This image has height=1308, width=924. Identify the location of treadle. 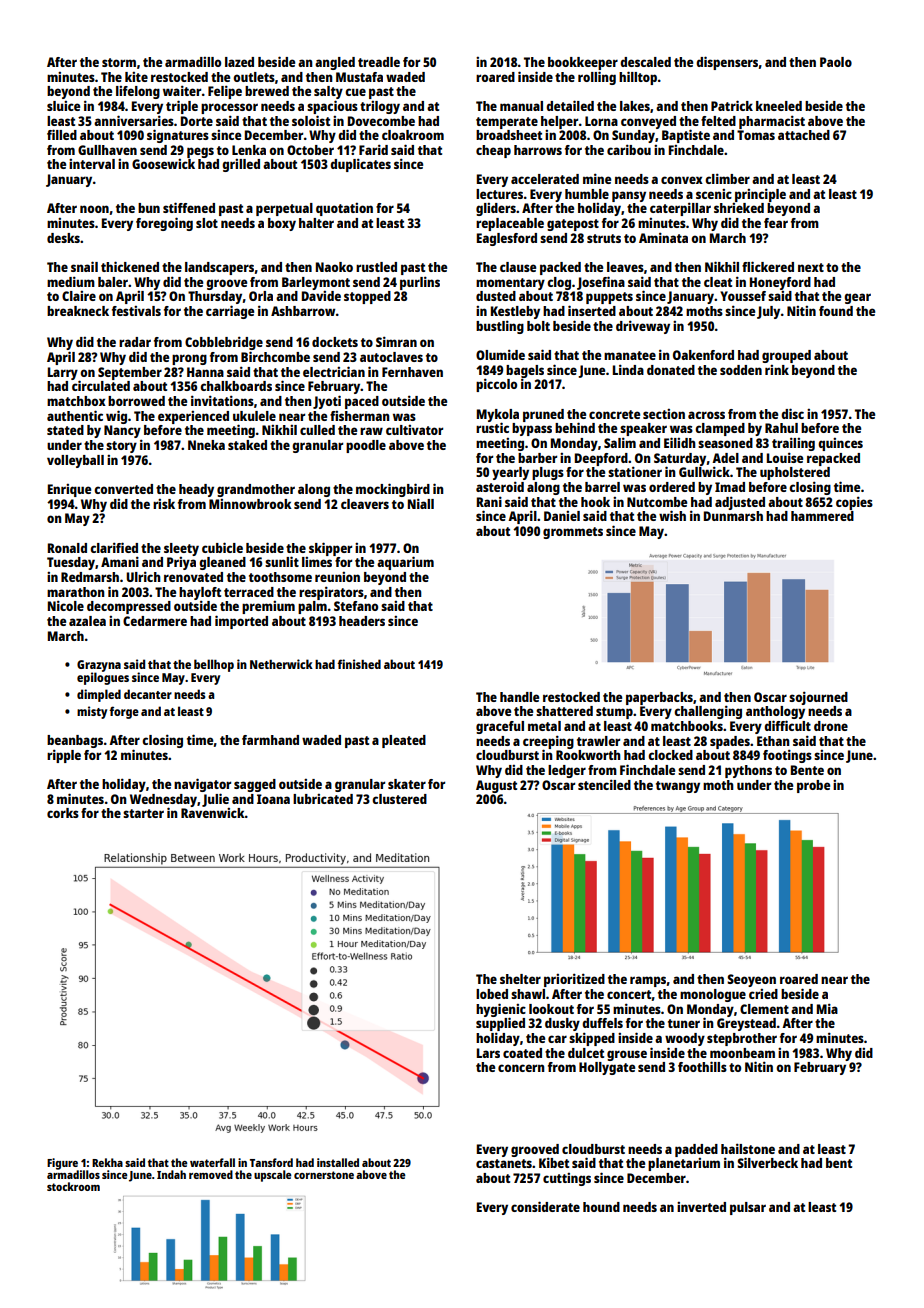
(379, 62).
